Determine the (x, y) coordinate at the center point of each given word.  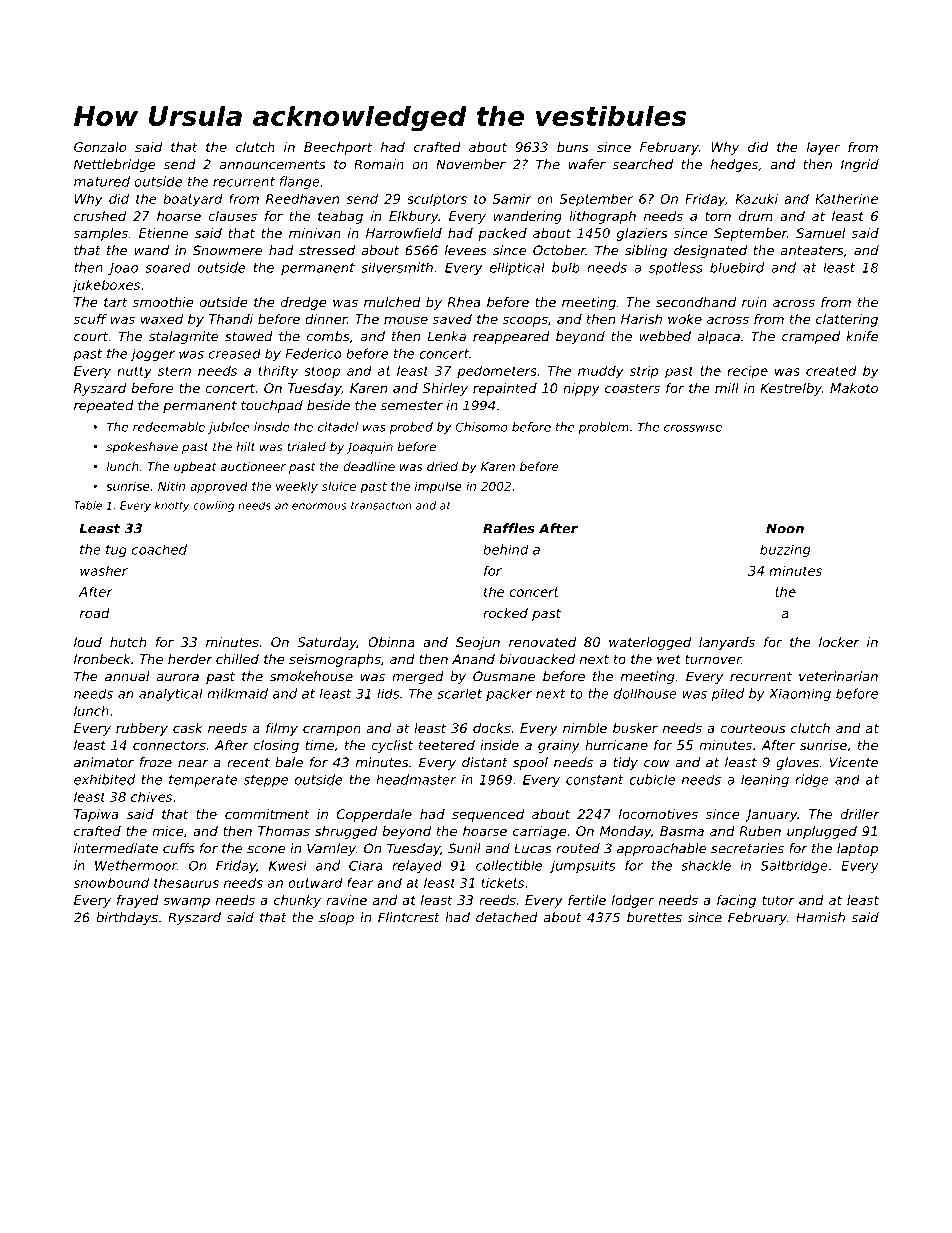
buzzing (785, 550)
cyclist (392, 746)
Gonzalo (100, 147)
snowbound (111, 882)
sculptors (437, 200)
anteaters (812, 251)
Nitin (171, 486)
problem (604, 428)
